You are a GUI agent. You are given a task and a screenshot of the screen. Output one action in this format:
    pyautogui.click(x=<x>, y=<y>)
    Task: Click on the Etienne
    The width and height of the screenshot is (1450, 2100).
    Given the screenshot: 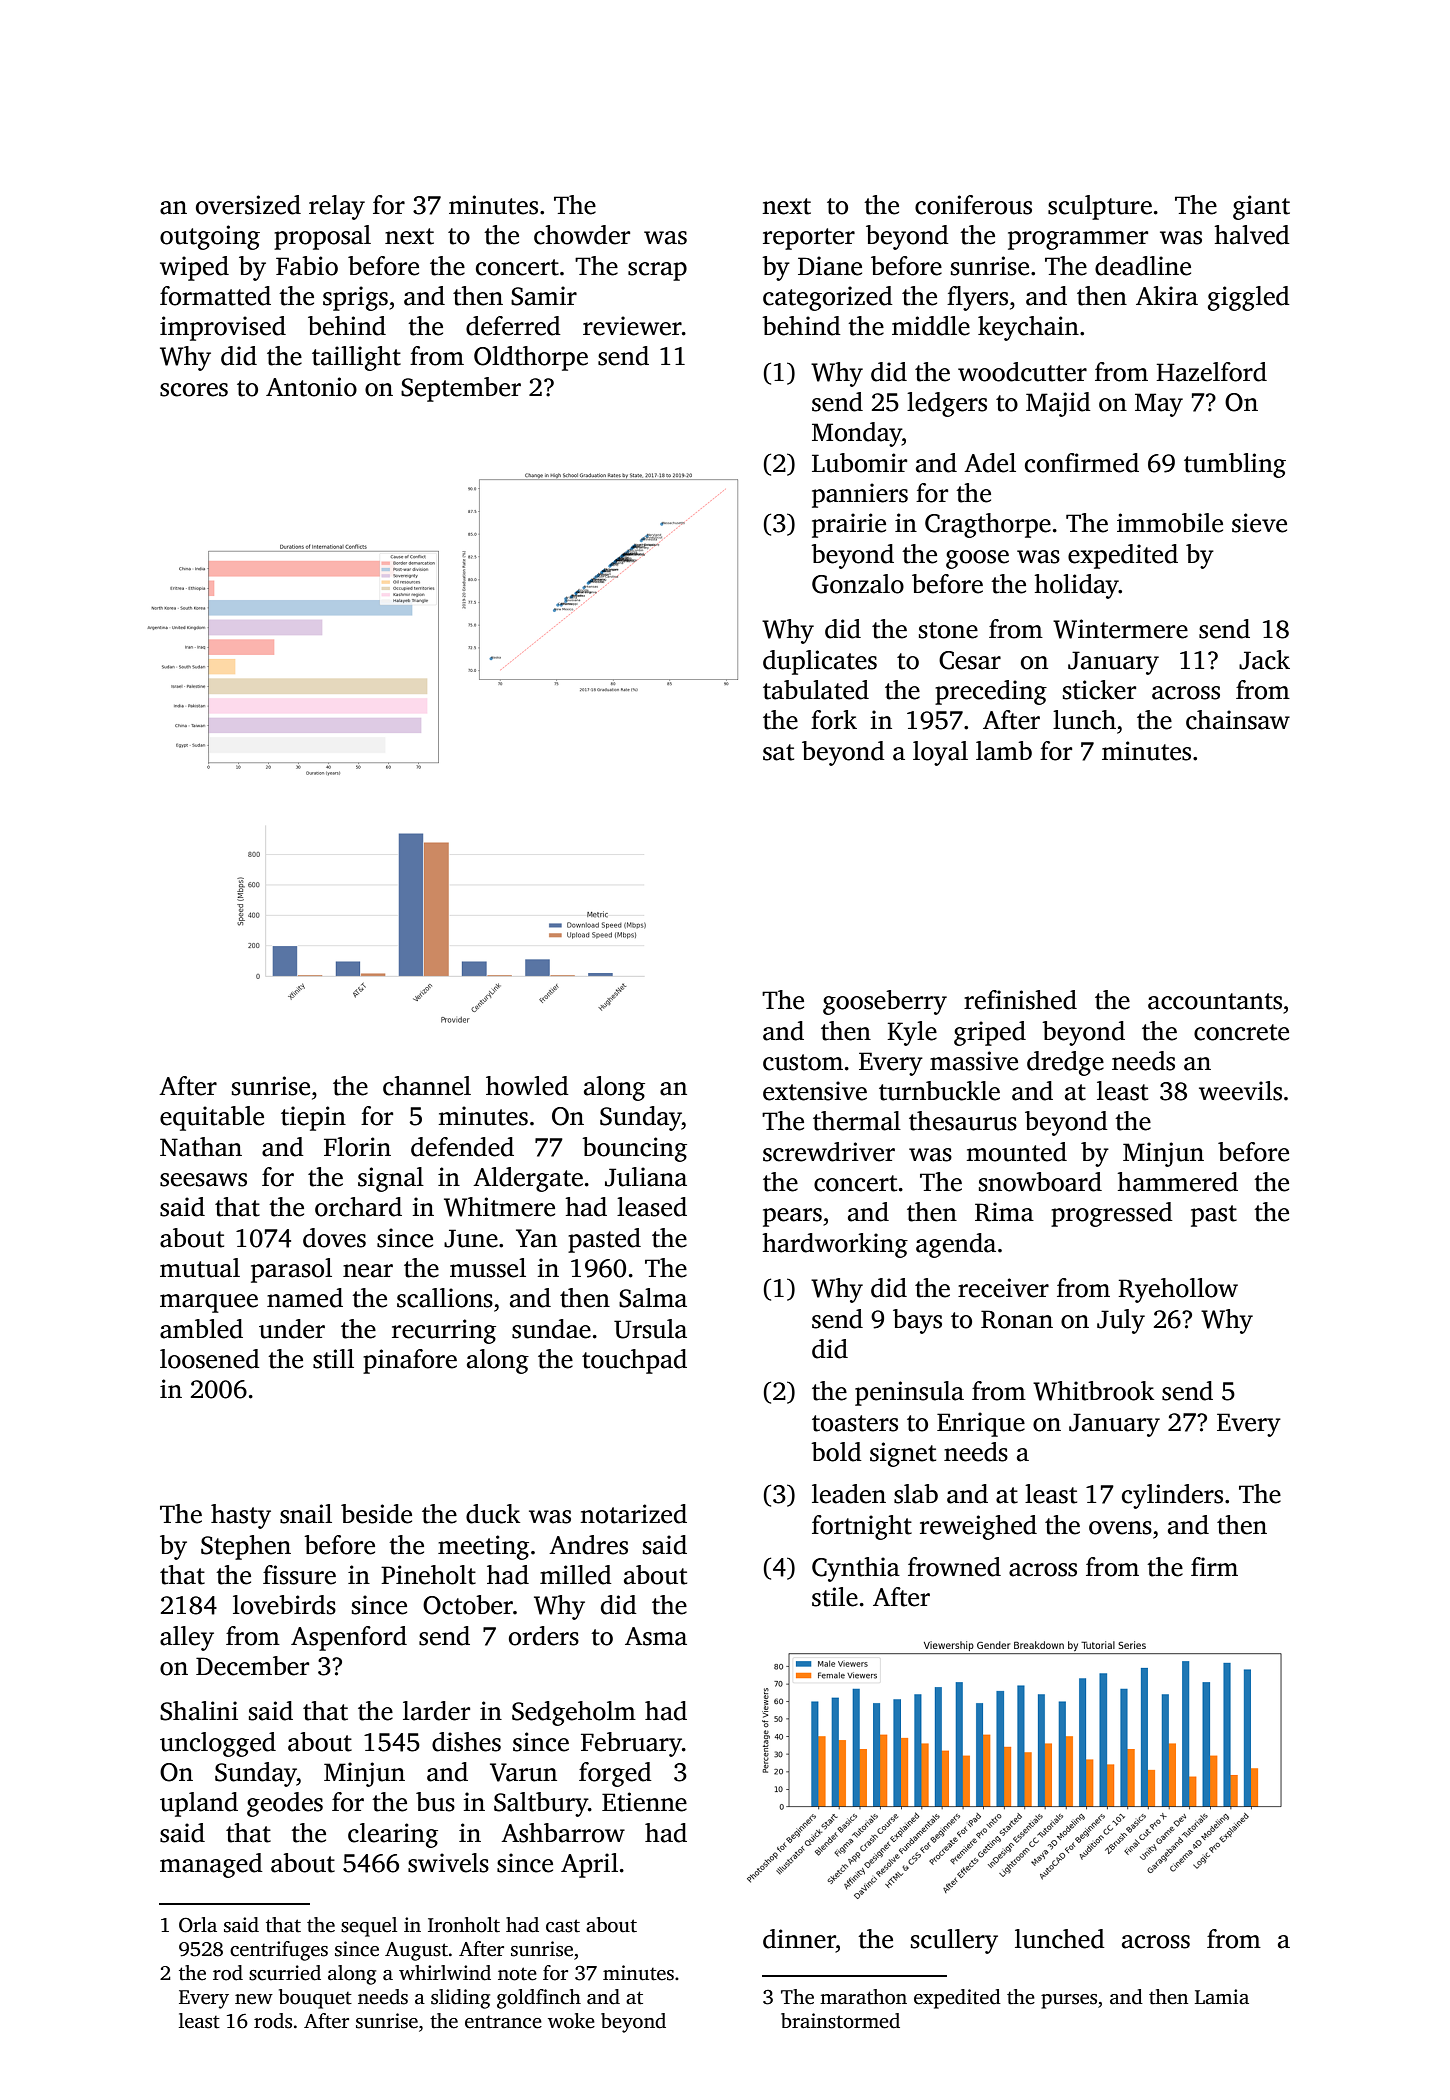 What is the action you would take?
    pyautogui.click(x=644, y=1802)
